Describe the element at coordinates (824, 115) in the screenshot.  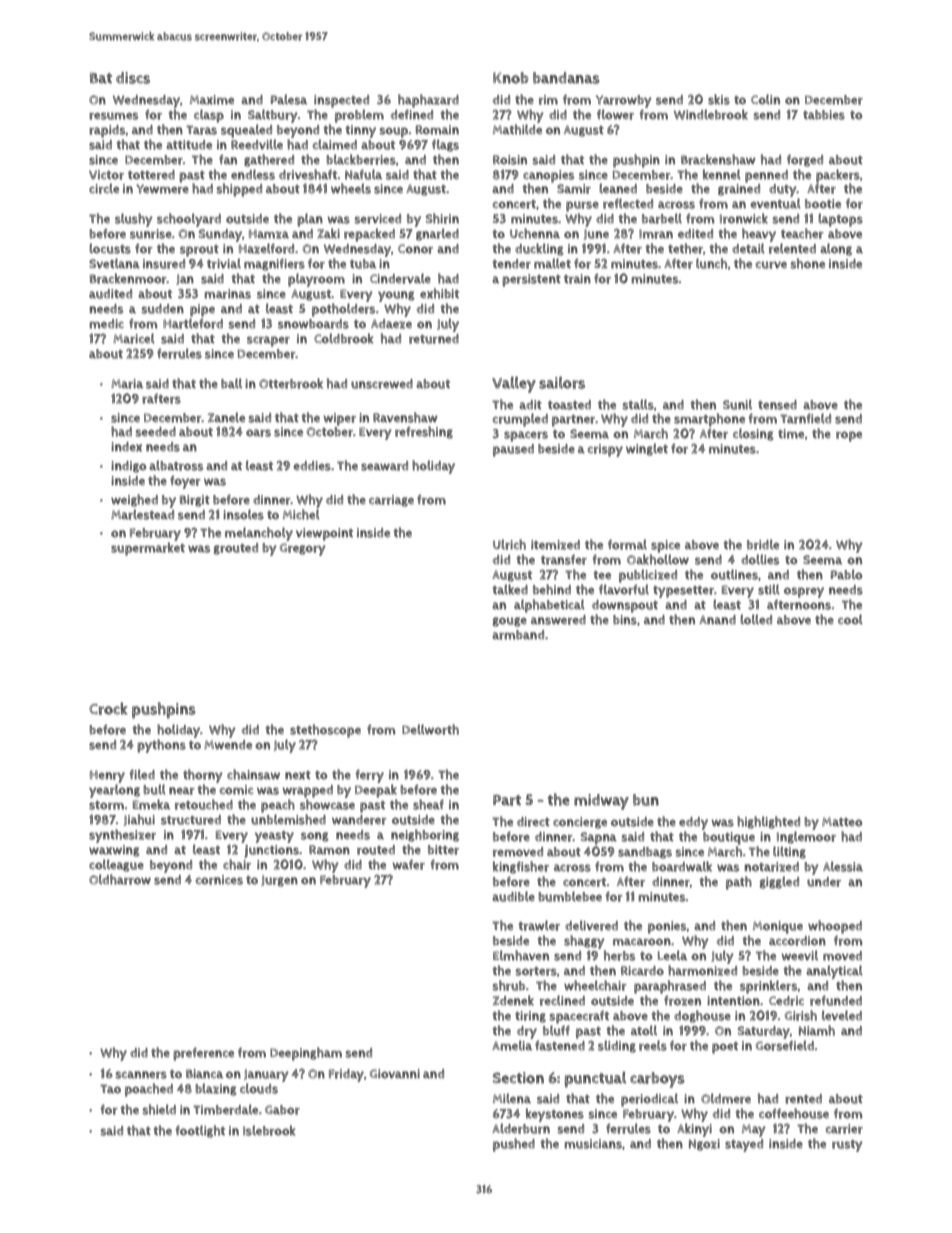
I see `tabbies` at that location.
